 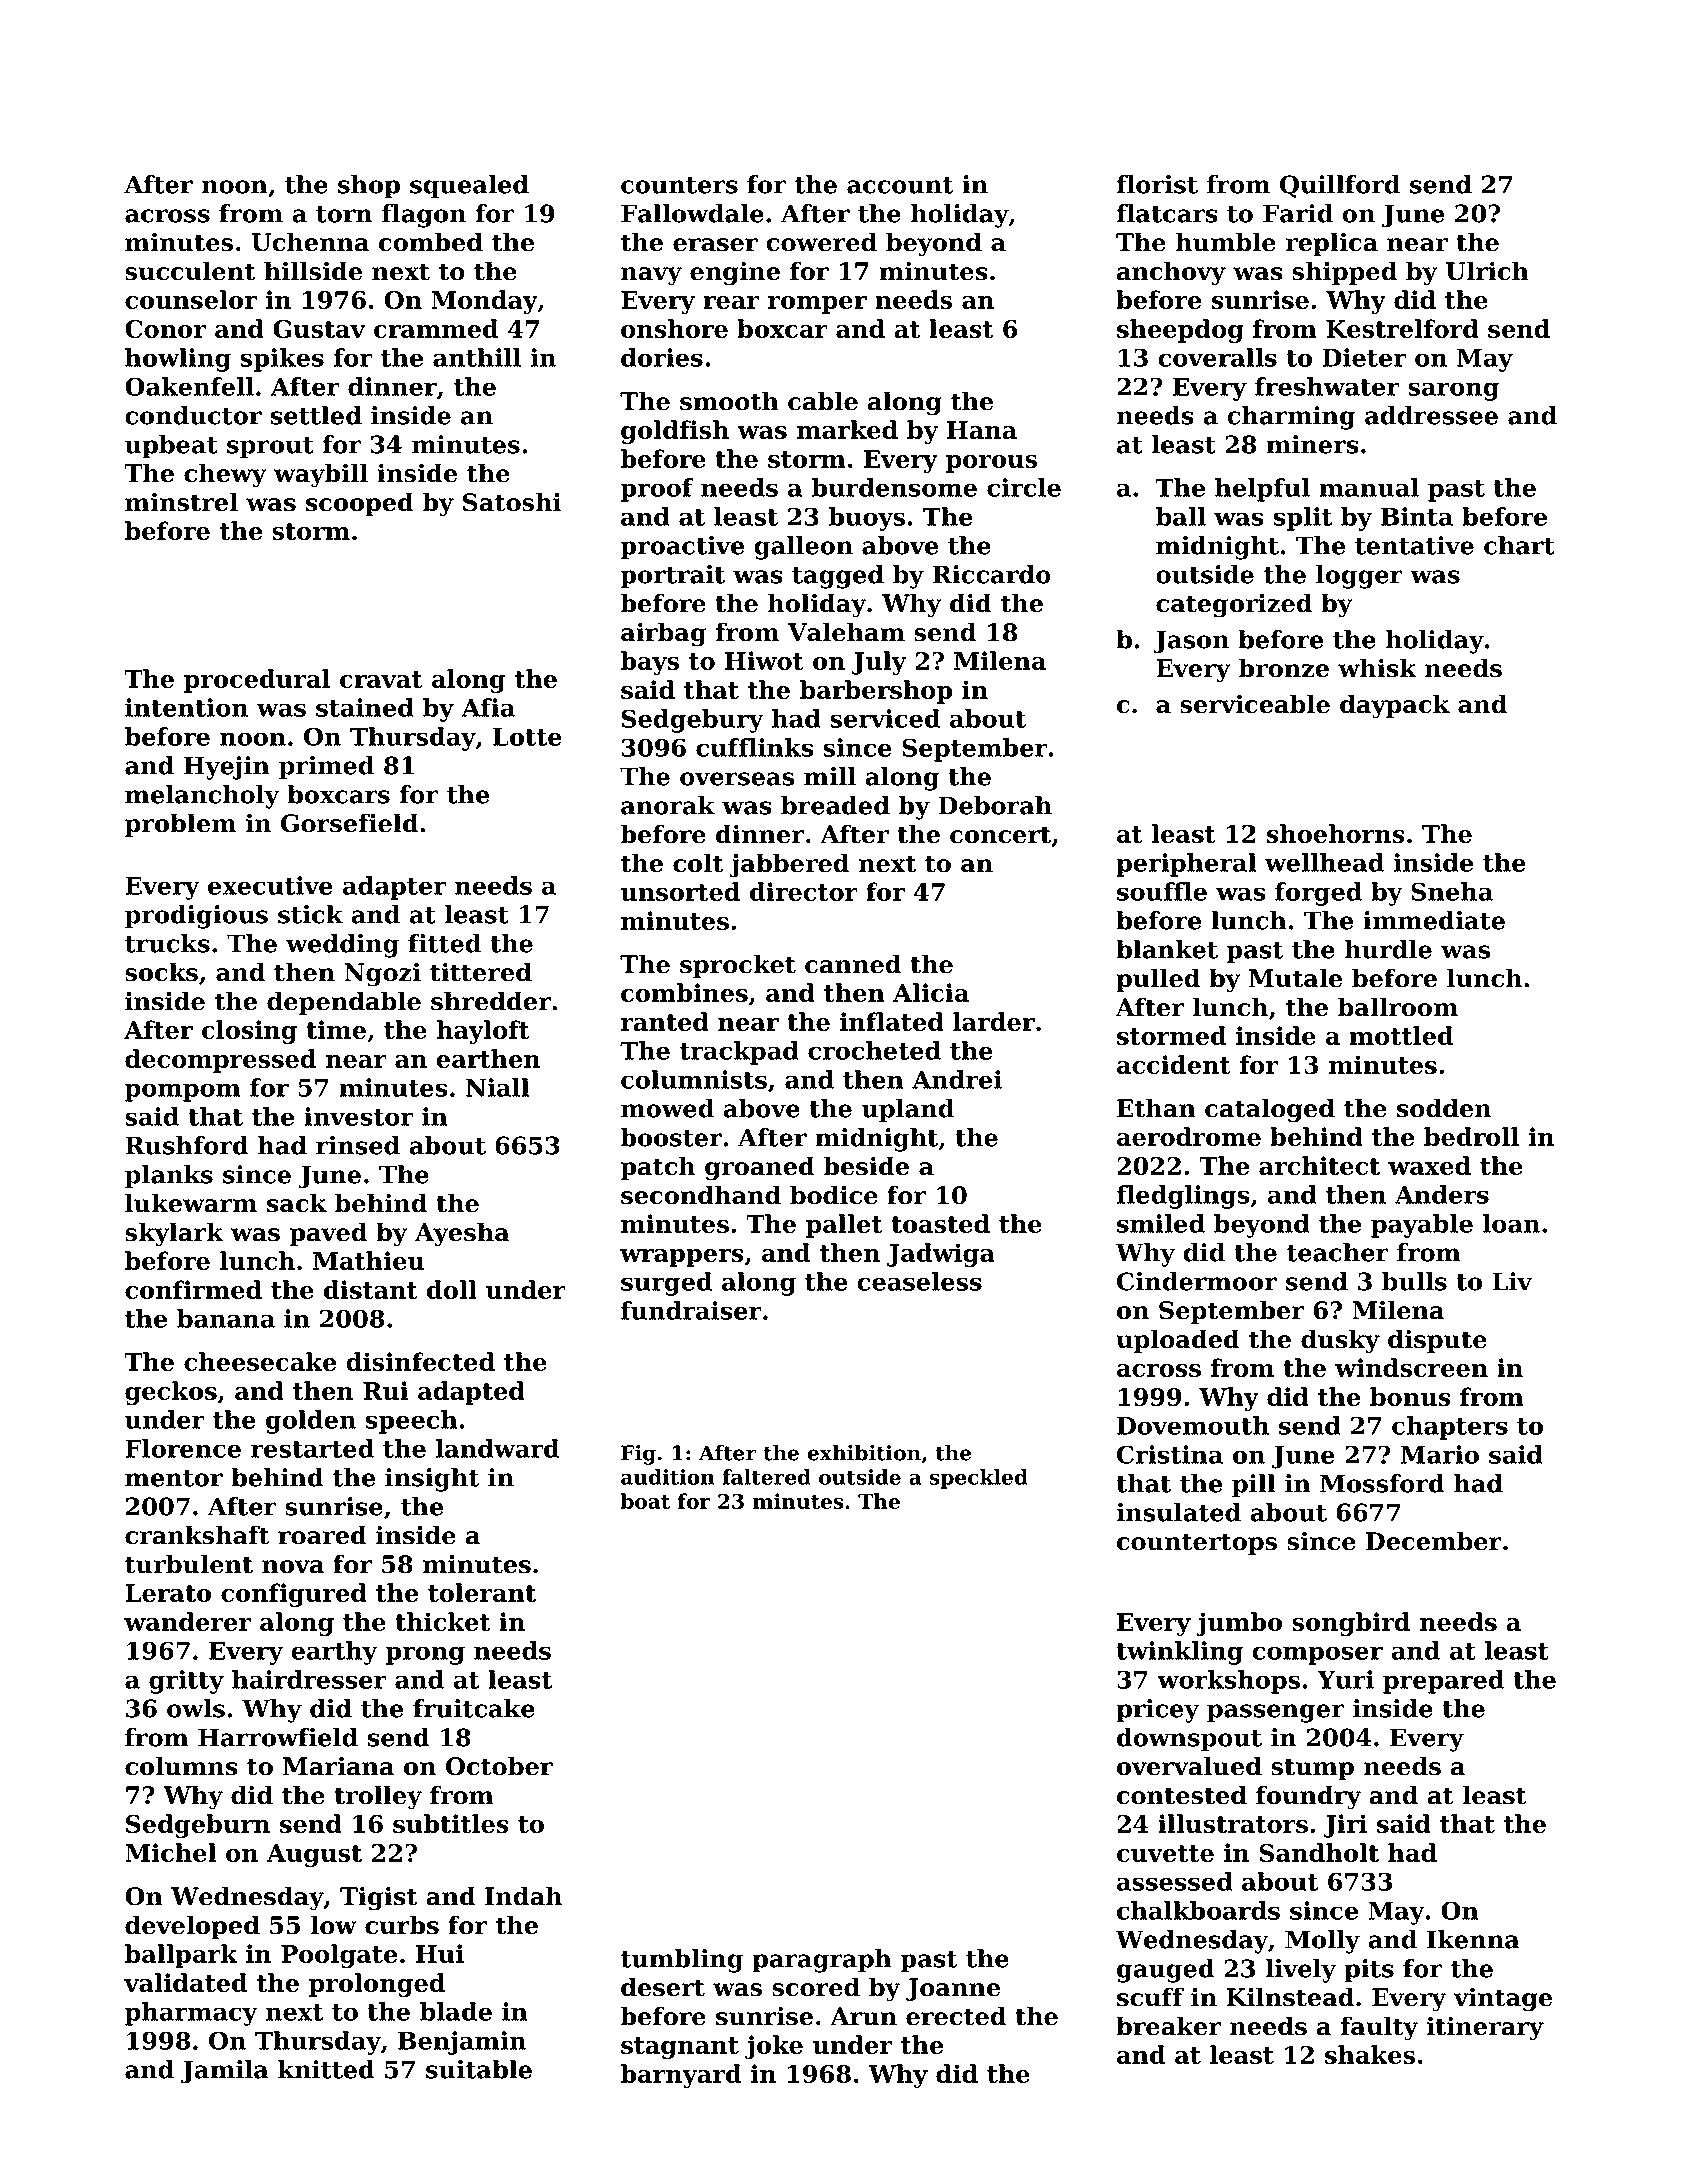 I want to click on rinsed, so click(x=358, y=1145).
